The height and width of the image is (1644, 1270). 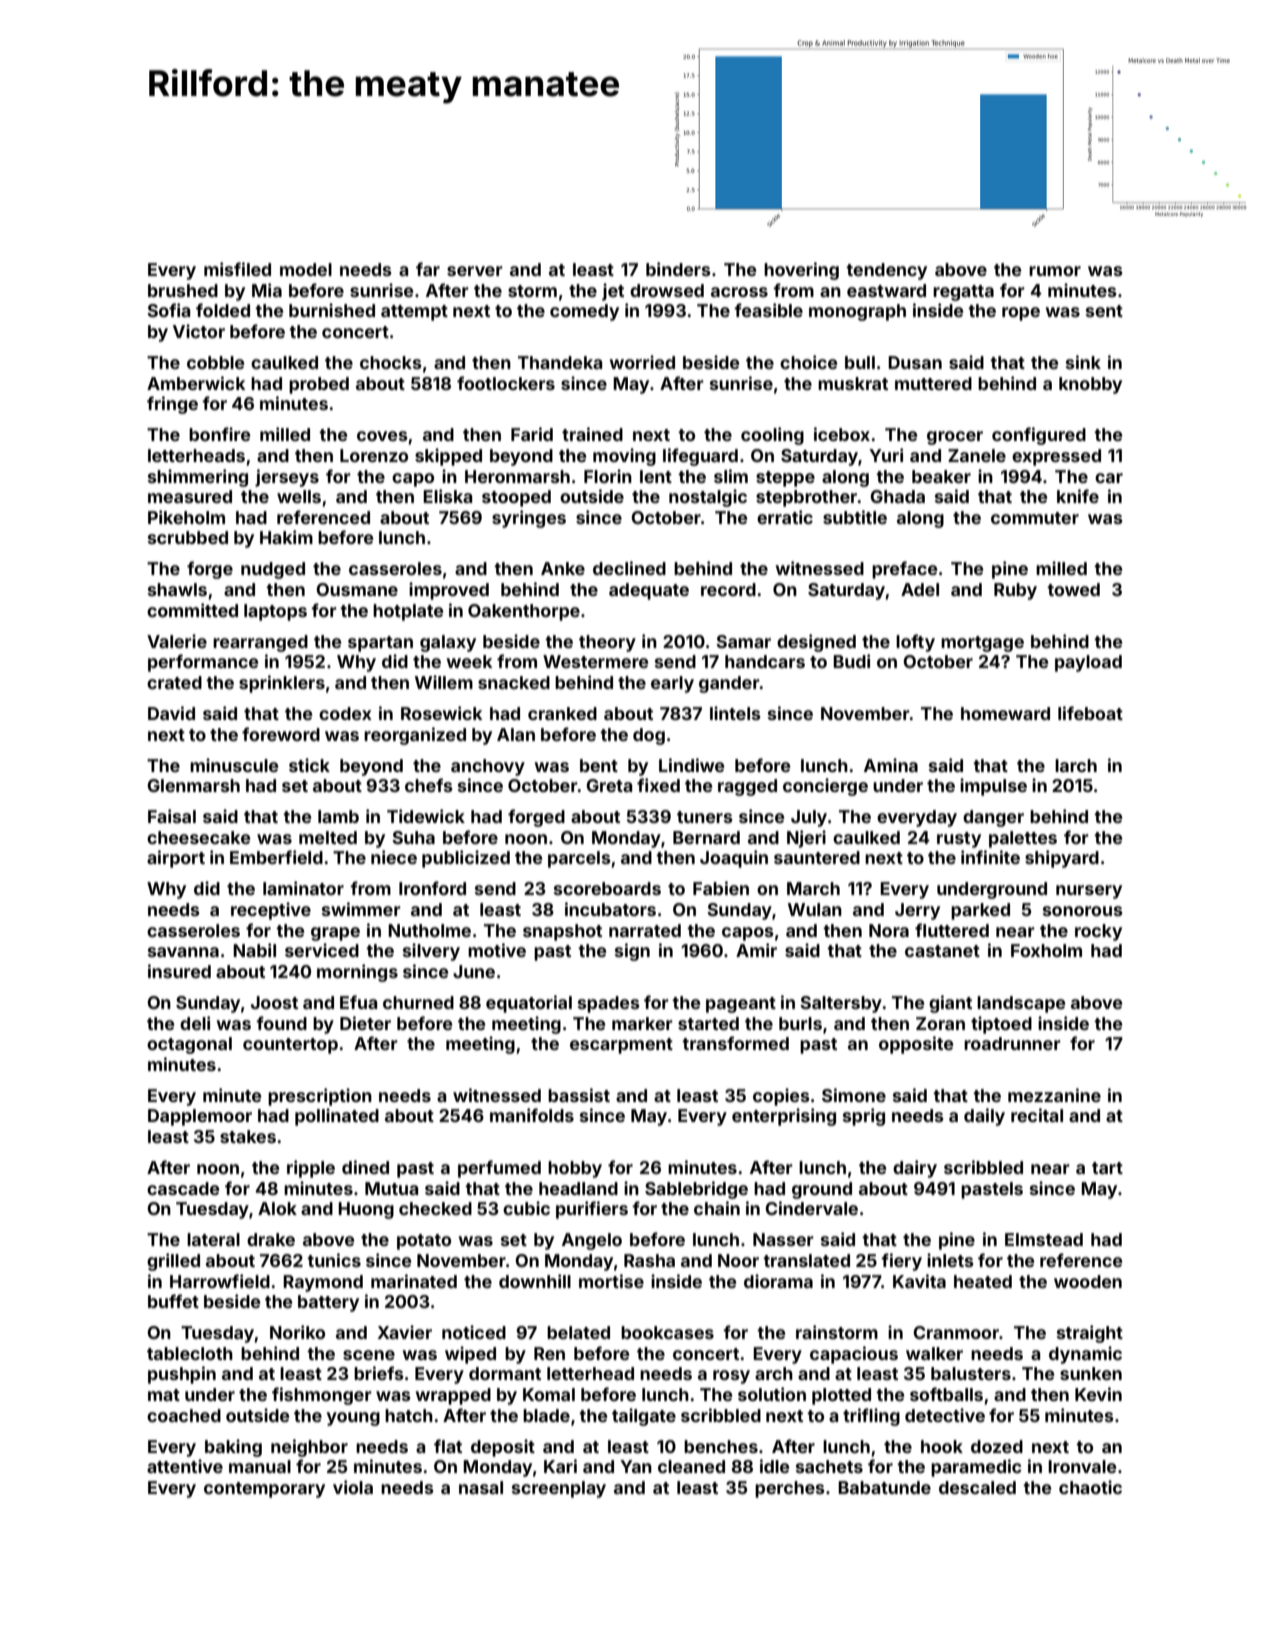 I want to click on worried, so click(x=642, y=362).
